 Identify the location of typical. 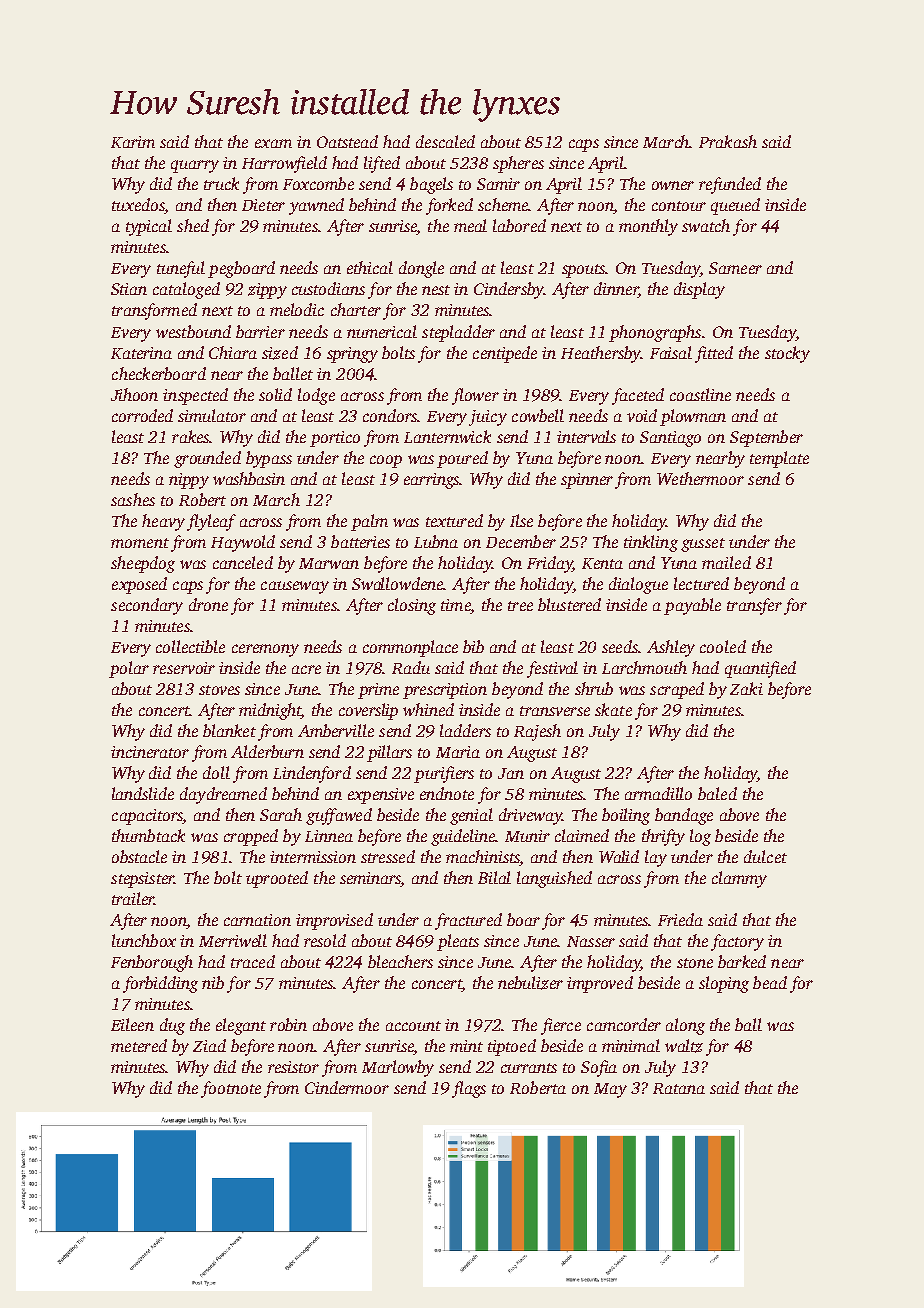
(149, 227).
